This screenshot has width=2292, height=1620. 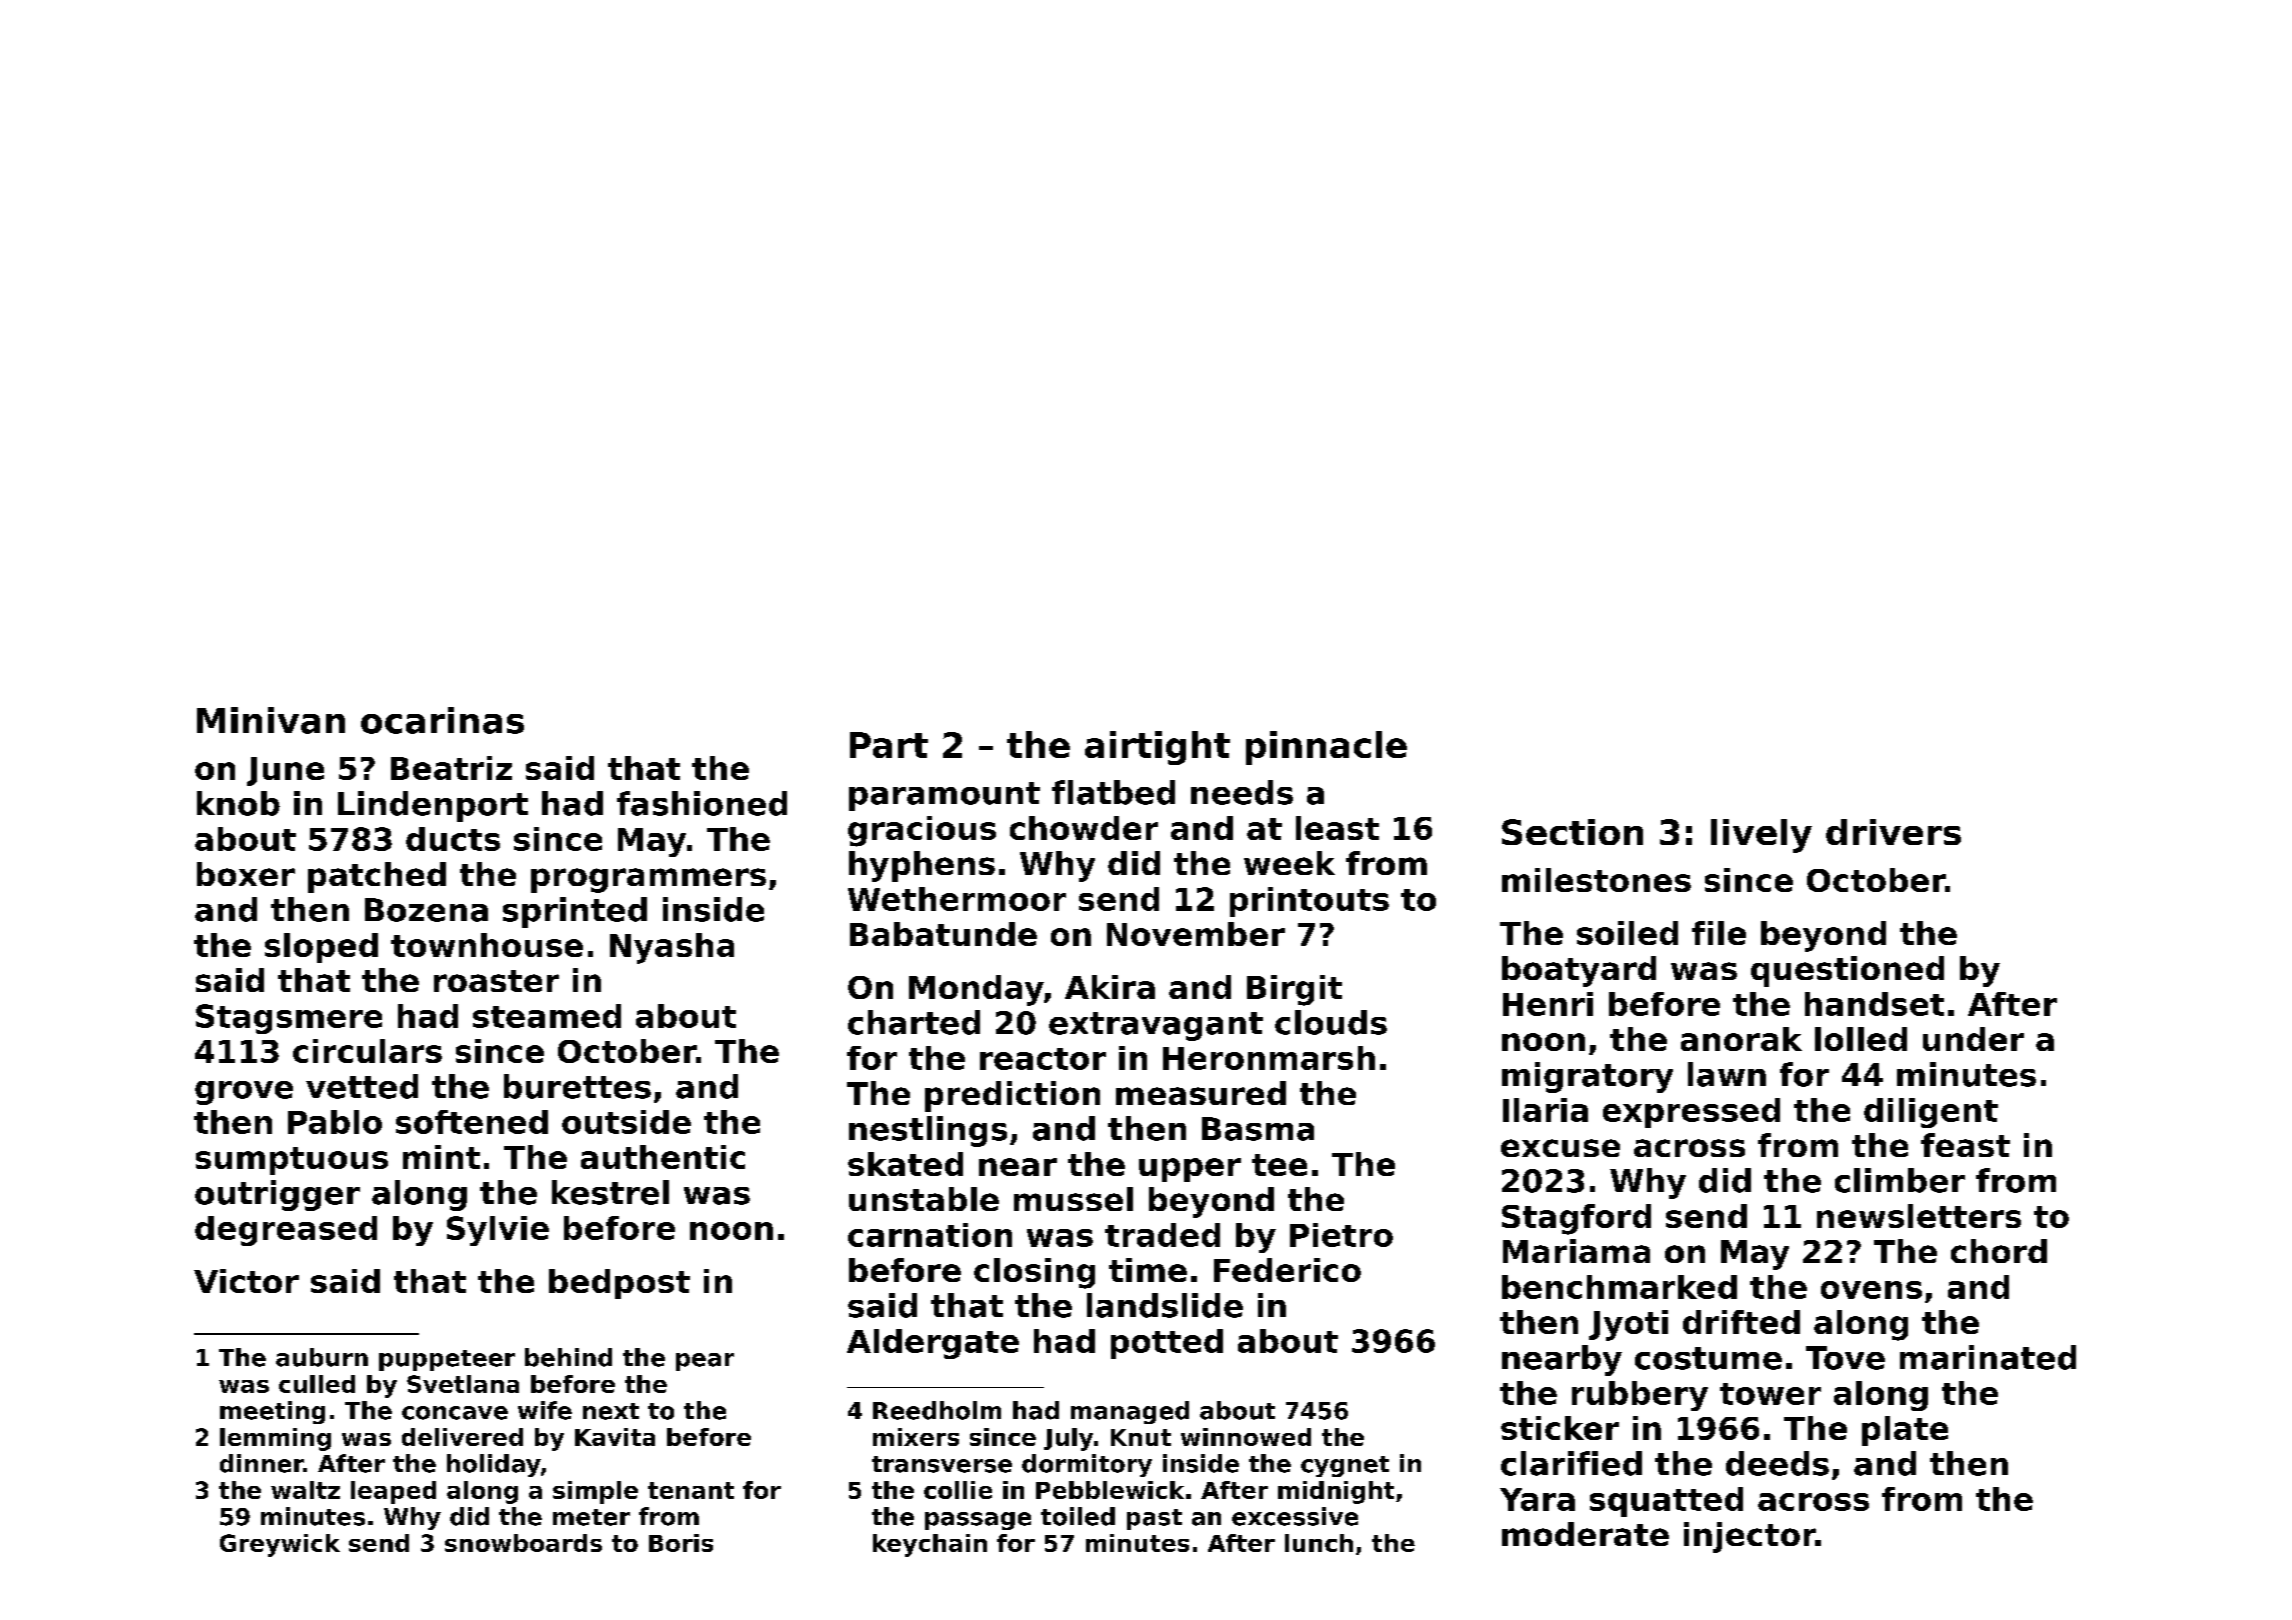 What do you see at coordinates (451, 768) in the screenshot?
I see `Beatriz` at bounding box center [451, 768].
